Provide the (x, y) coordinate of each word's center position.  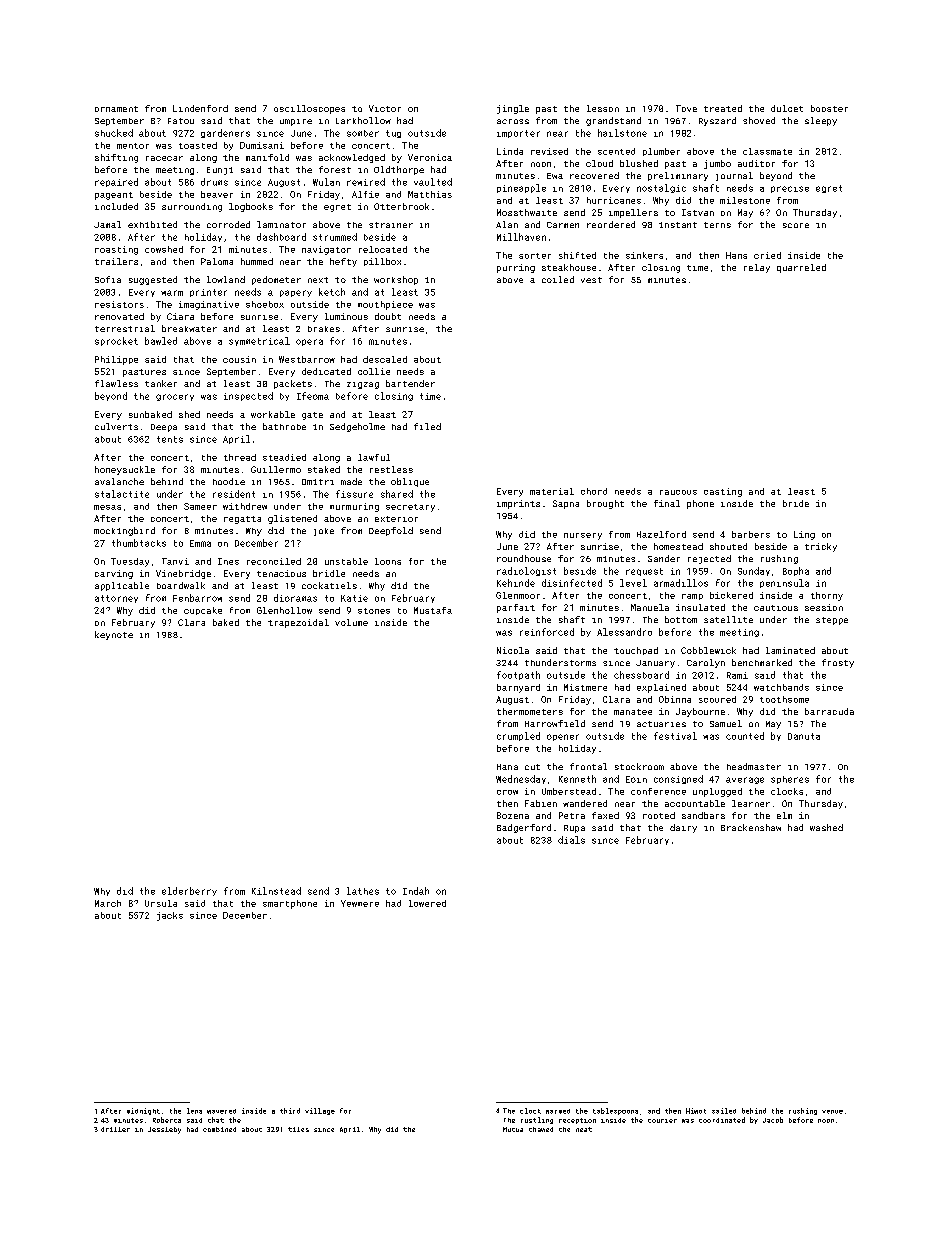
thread (240, 457)
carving (114, 574)
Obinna (675, 699)
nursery (583, 536)
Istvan (698, 212)
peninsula (784, 583)
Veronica (430, 157)
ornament (116, 109)
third (290, 1111)
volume (351, 622)
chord (594, 491)
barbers (751, 534)
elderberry (189, 891)
